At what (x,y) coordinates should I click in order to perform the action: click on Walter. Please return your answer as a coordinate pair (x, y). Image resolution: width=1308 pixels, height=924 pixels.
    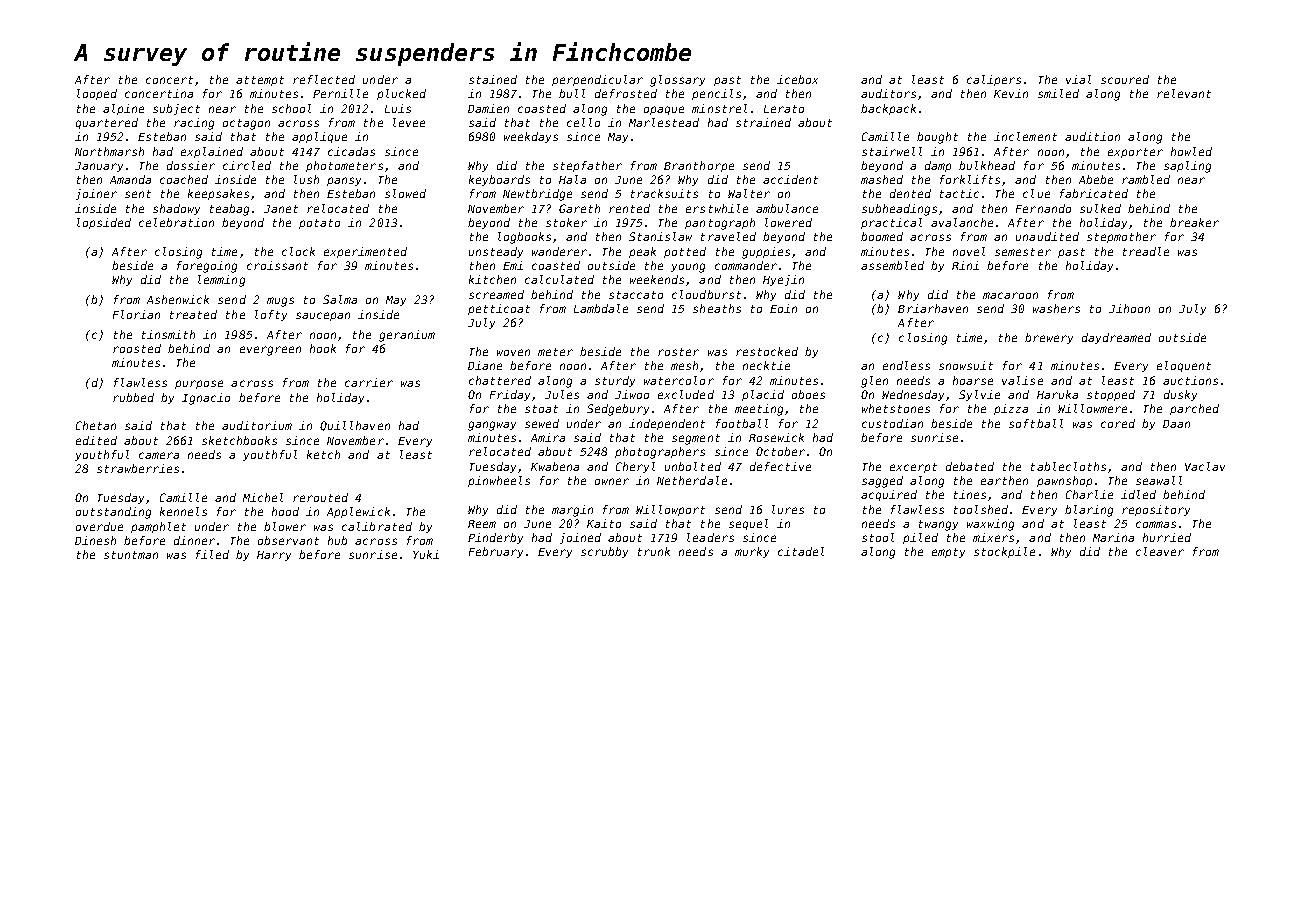
    Looking at the image, I should click on (749, 193).
